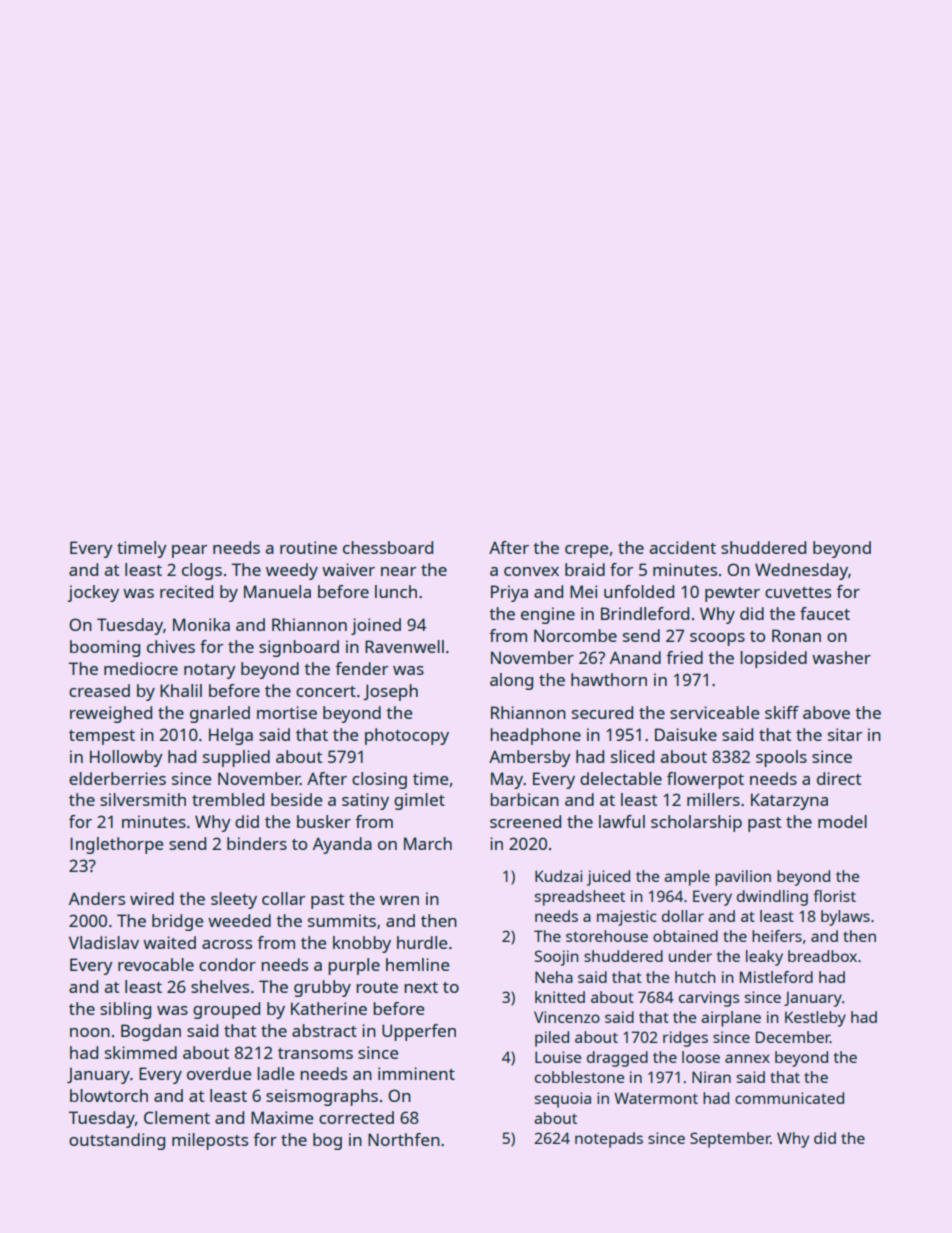 The height and width of the image is (1233, 952). What do you see at coordinates (151, 1032) in the image?
I see `Bogdan` at bounding box center [151, 1032].
